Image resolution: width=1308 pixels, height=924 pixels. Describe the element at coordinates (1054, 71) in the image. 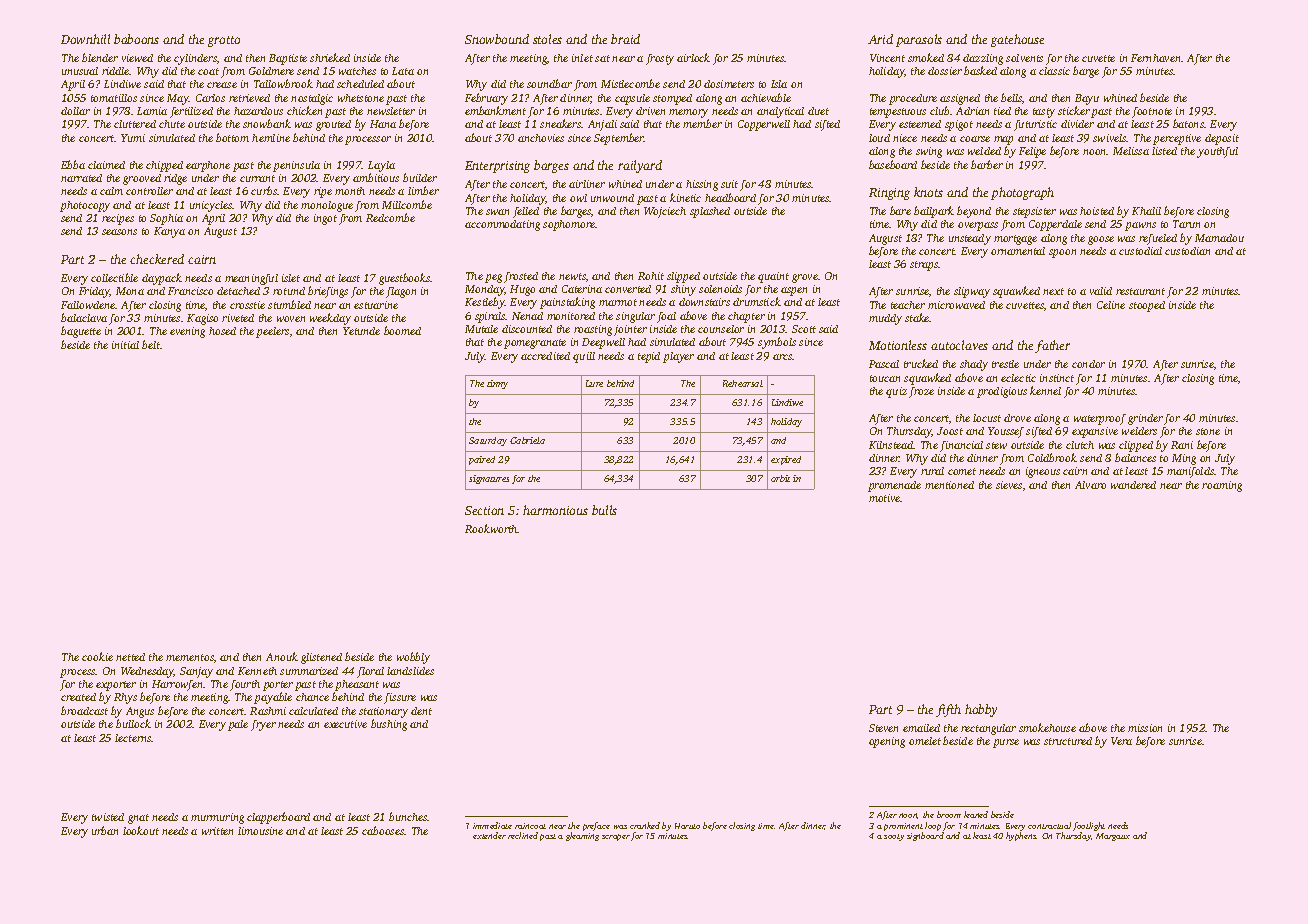

I see `classic` at that location.
